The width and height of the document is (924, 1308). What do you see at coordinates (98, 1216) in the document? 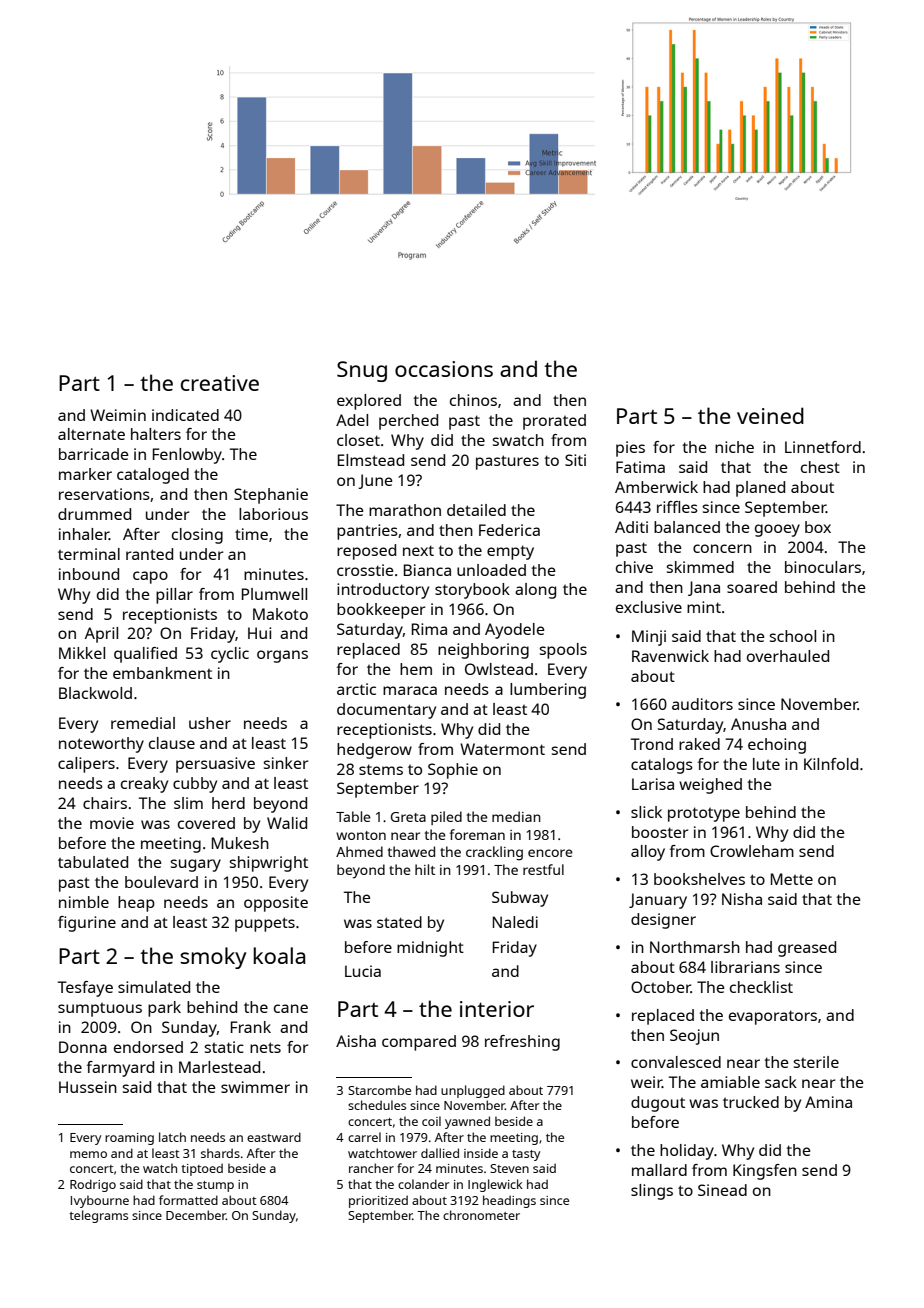
I see `telegrams` at bounding box center [98, 1216].
